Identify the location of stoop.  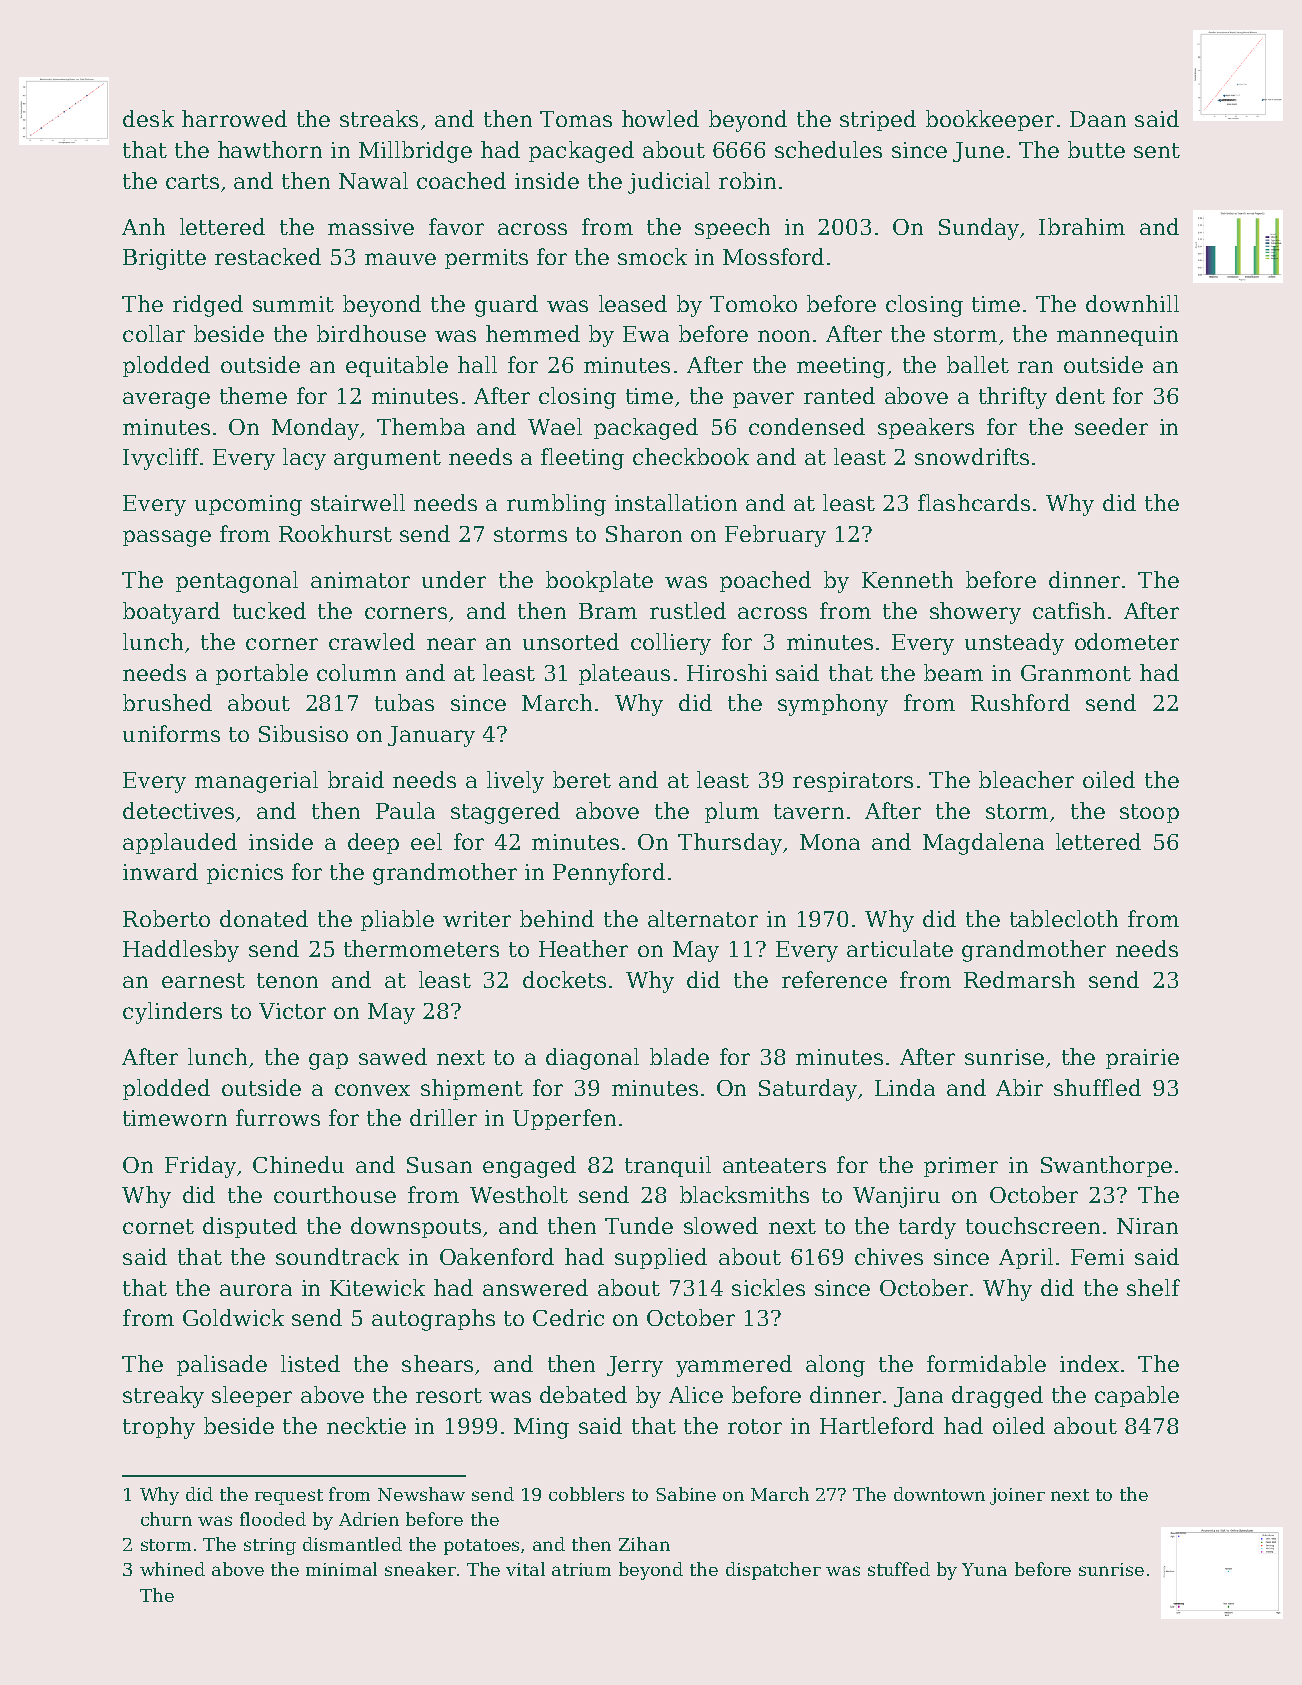
(1149, 813).
